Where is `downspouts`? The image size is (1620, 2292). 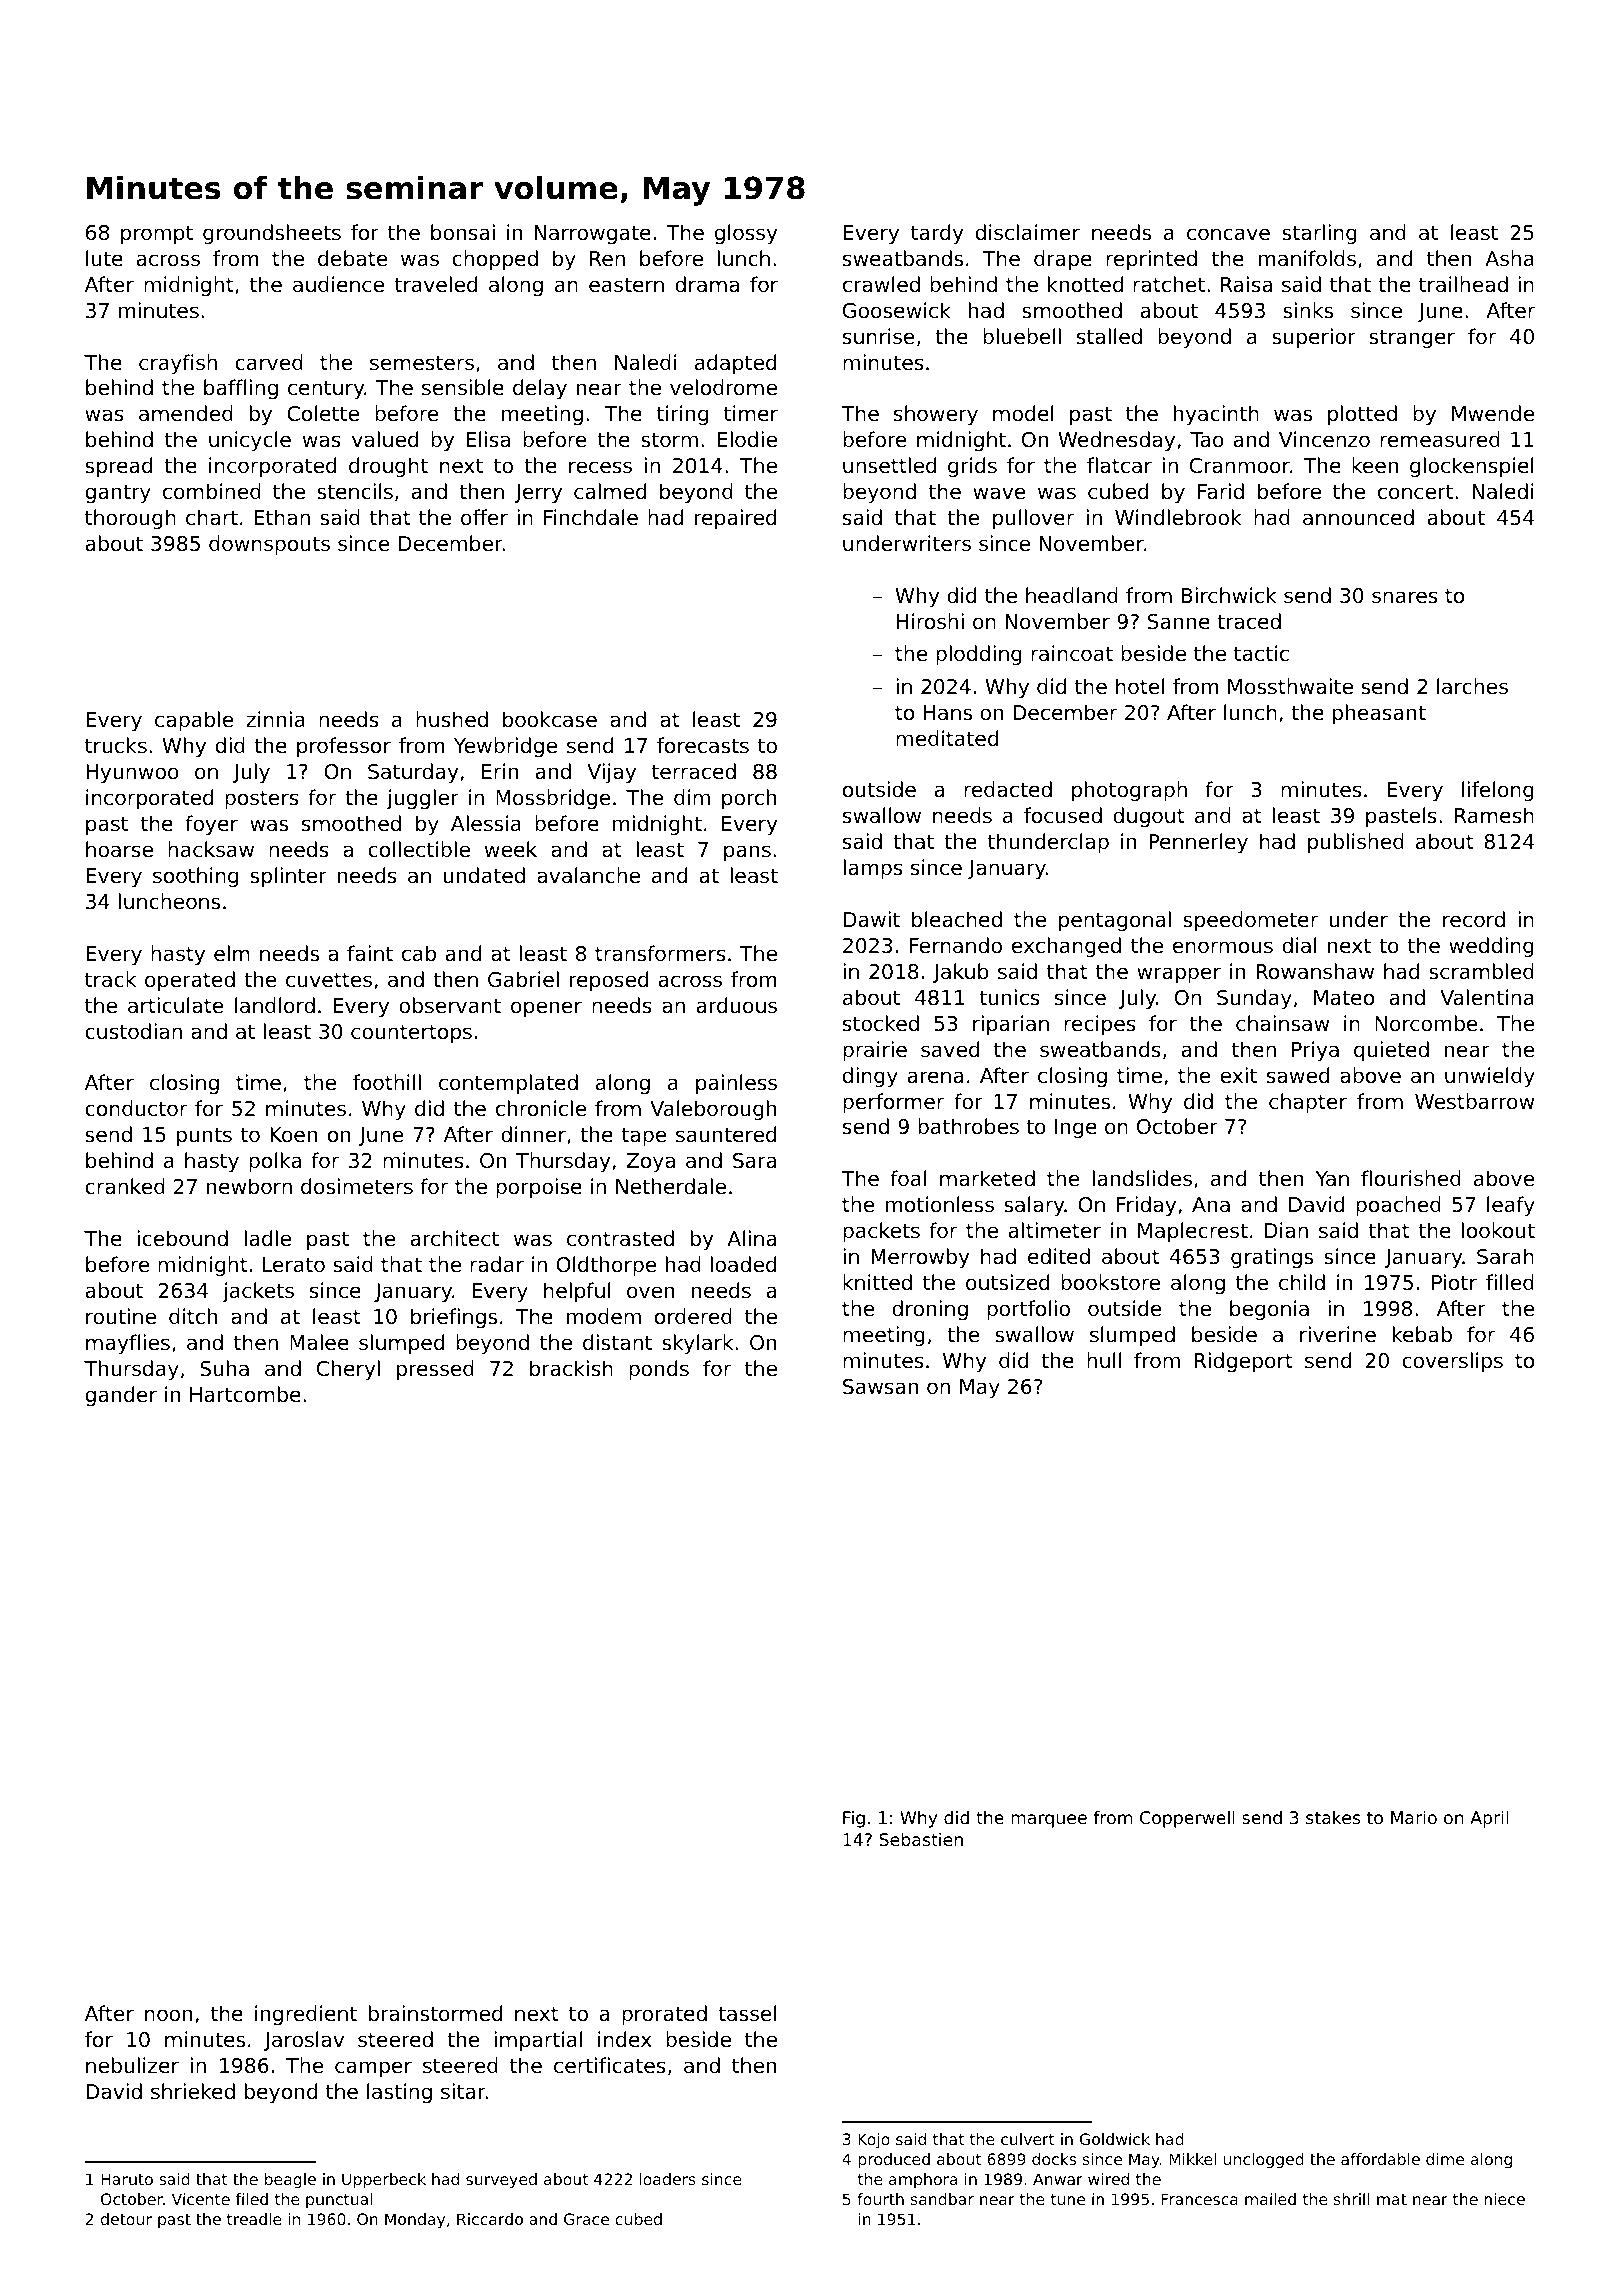 downspouts is located at coordinates (269, 545).
